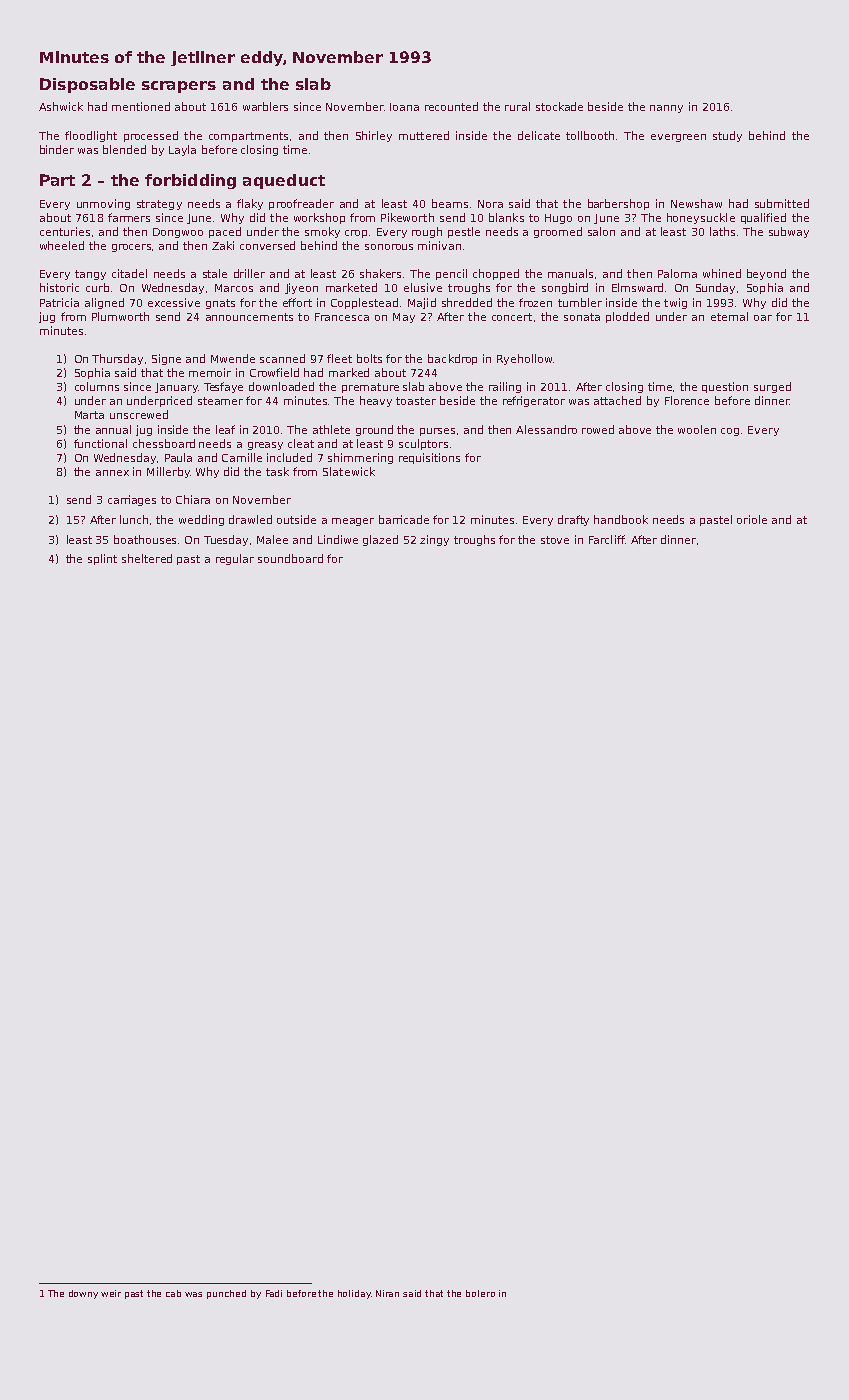  I want to click on shredded, so click(467, 302).
